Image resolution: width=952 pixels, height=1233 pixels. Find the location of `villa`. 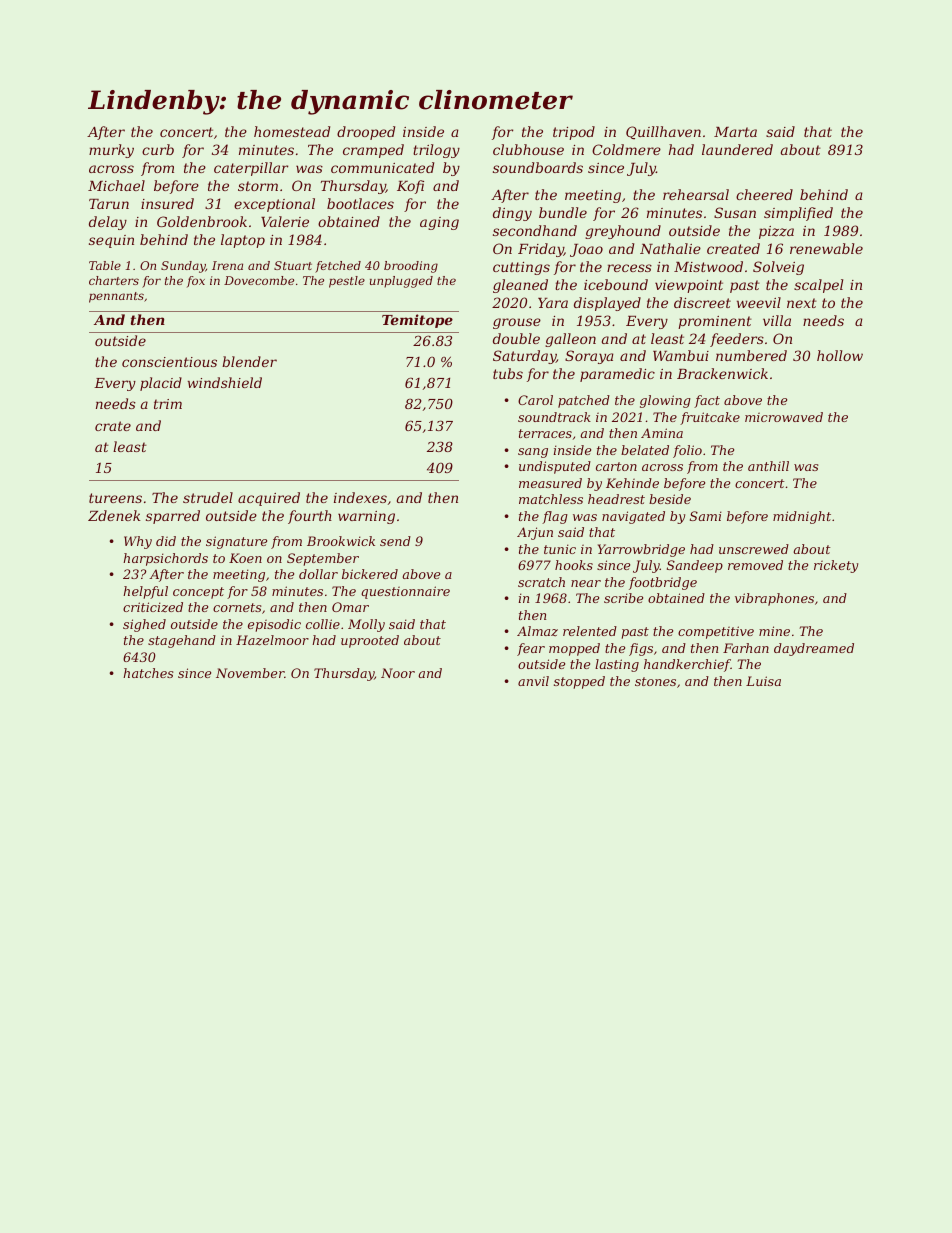

villa is located at coordinates (777, 320).
